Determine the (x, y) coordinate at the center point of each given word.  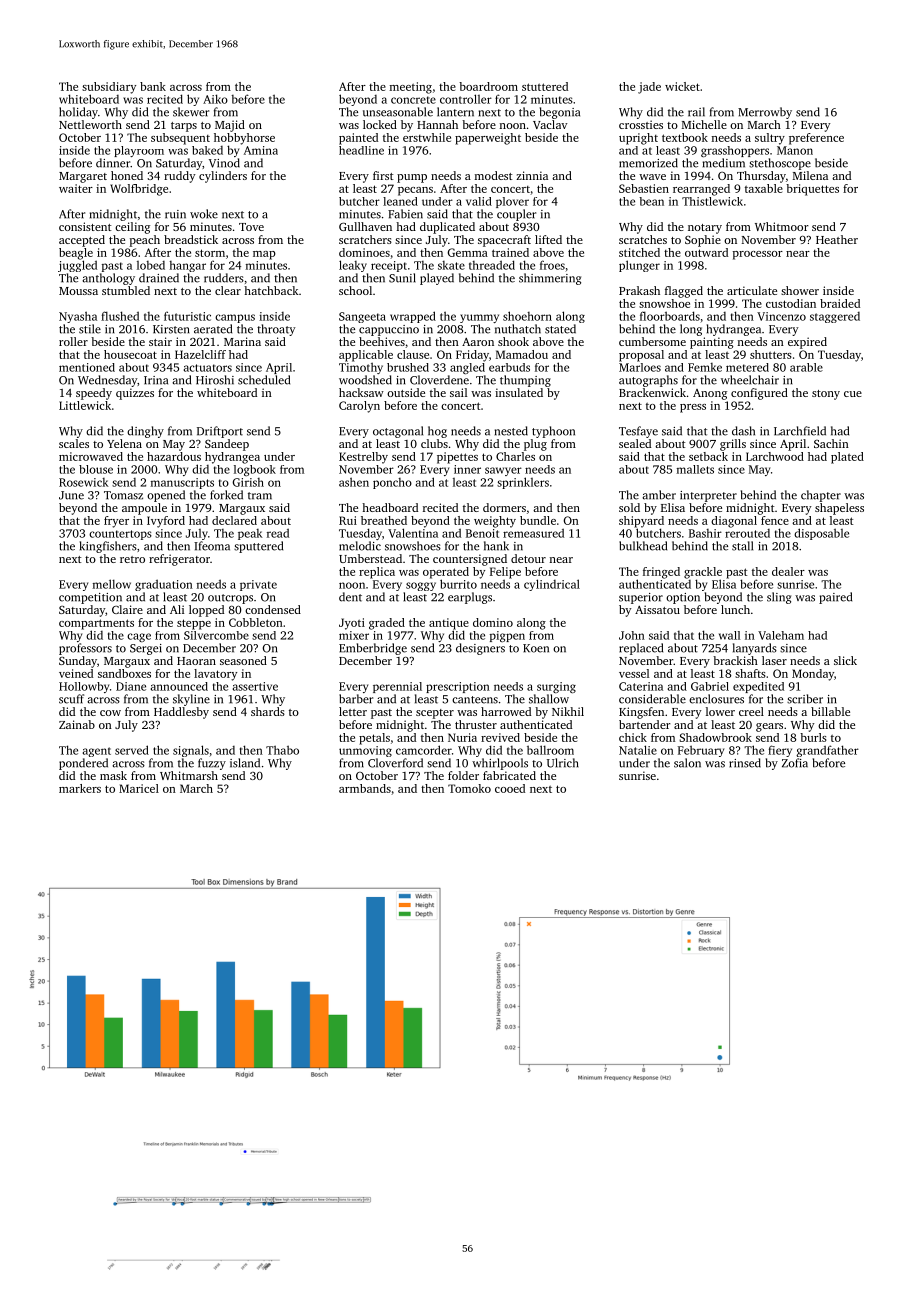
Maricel (139, 788)
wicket (682, 86)
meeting (411, 88)
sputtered (258, 547)
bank (153, 86)
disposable (821, 534)
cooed (510, 788)
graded (387, 624)
